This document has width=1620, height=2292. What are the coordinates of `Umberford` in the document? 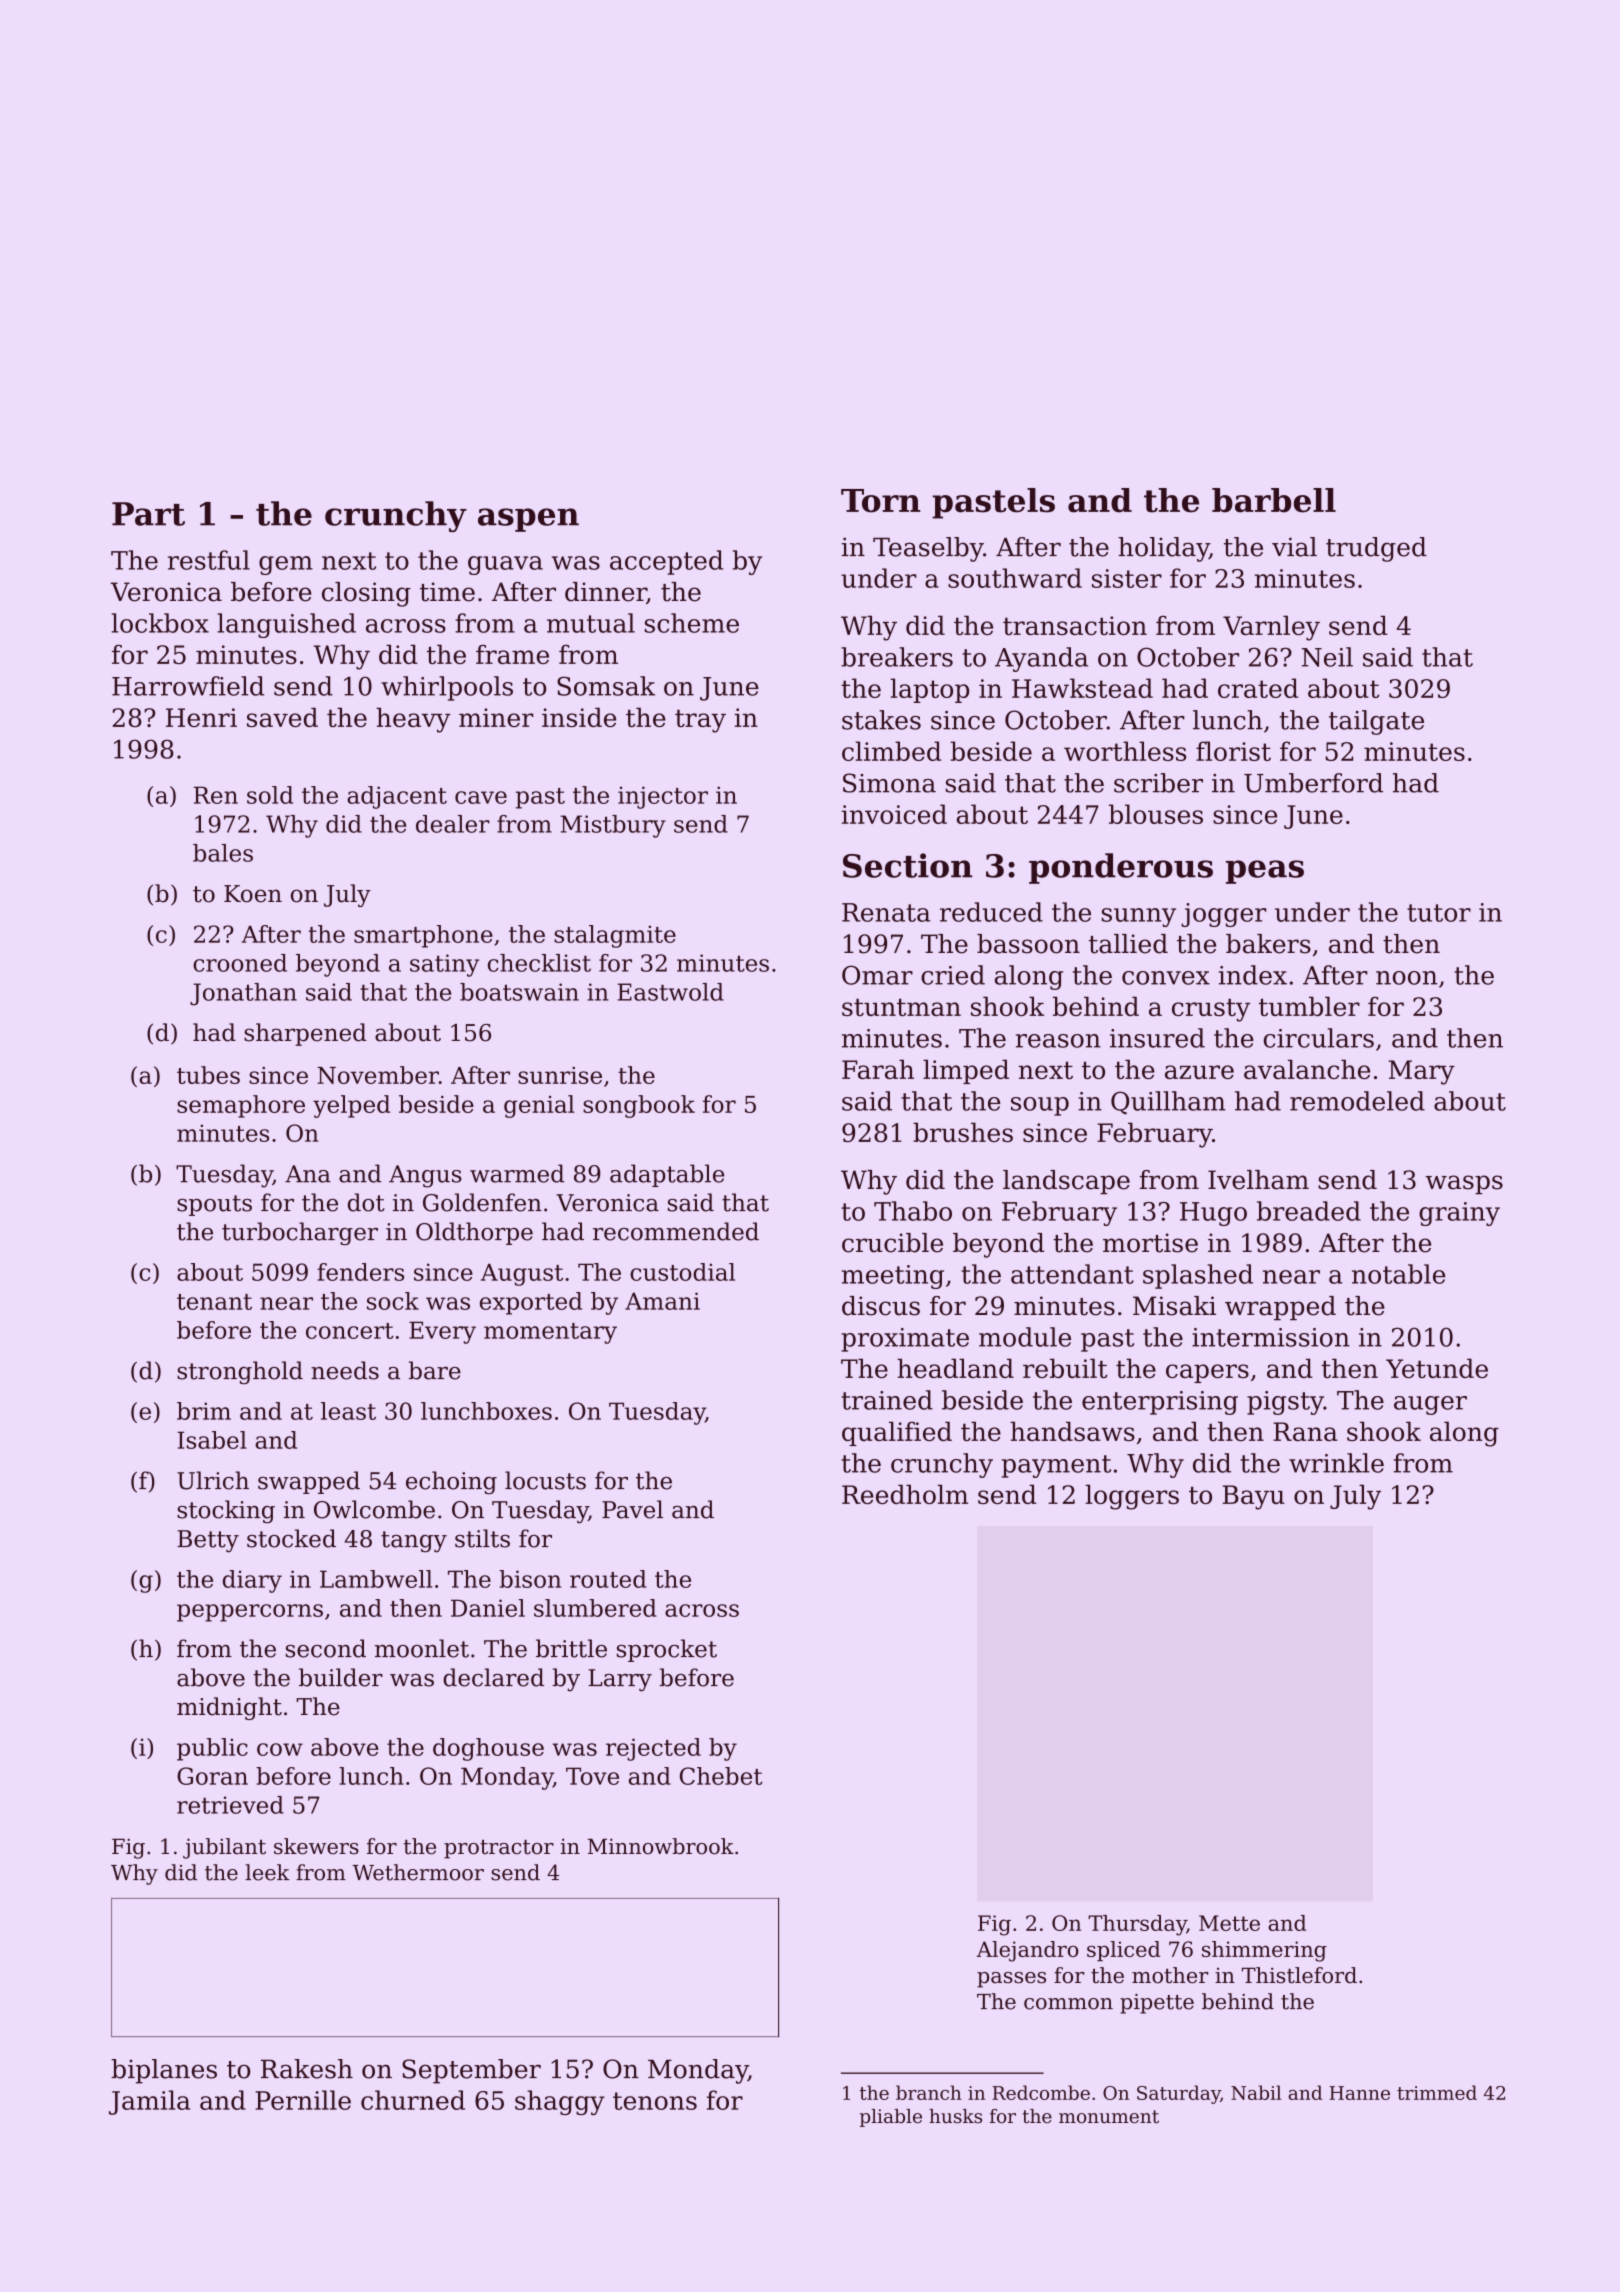 It's located at (1313, 783).
